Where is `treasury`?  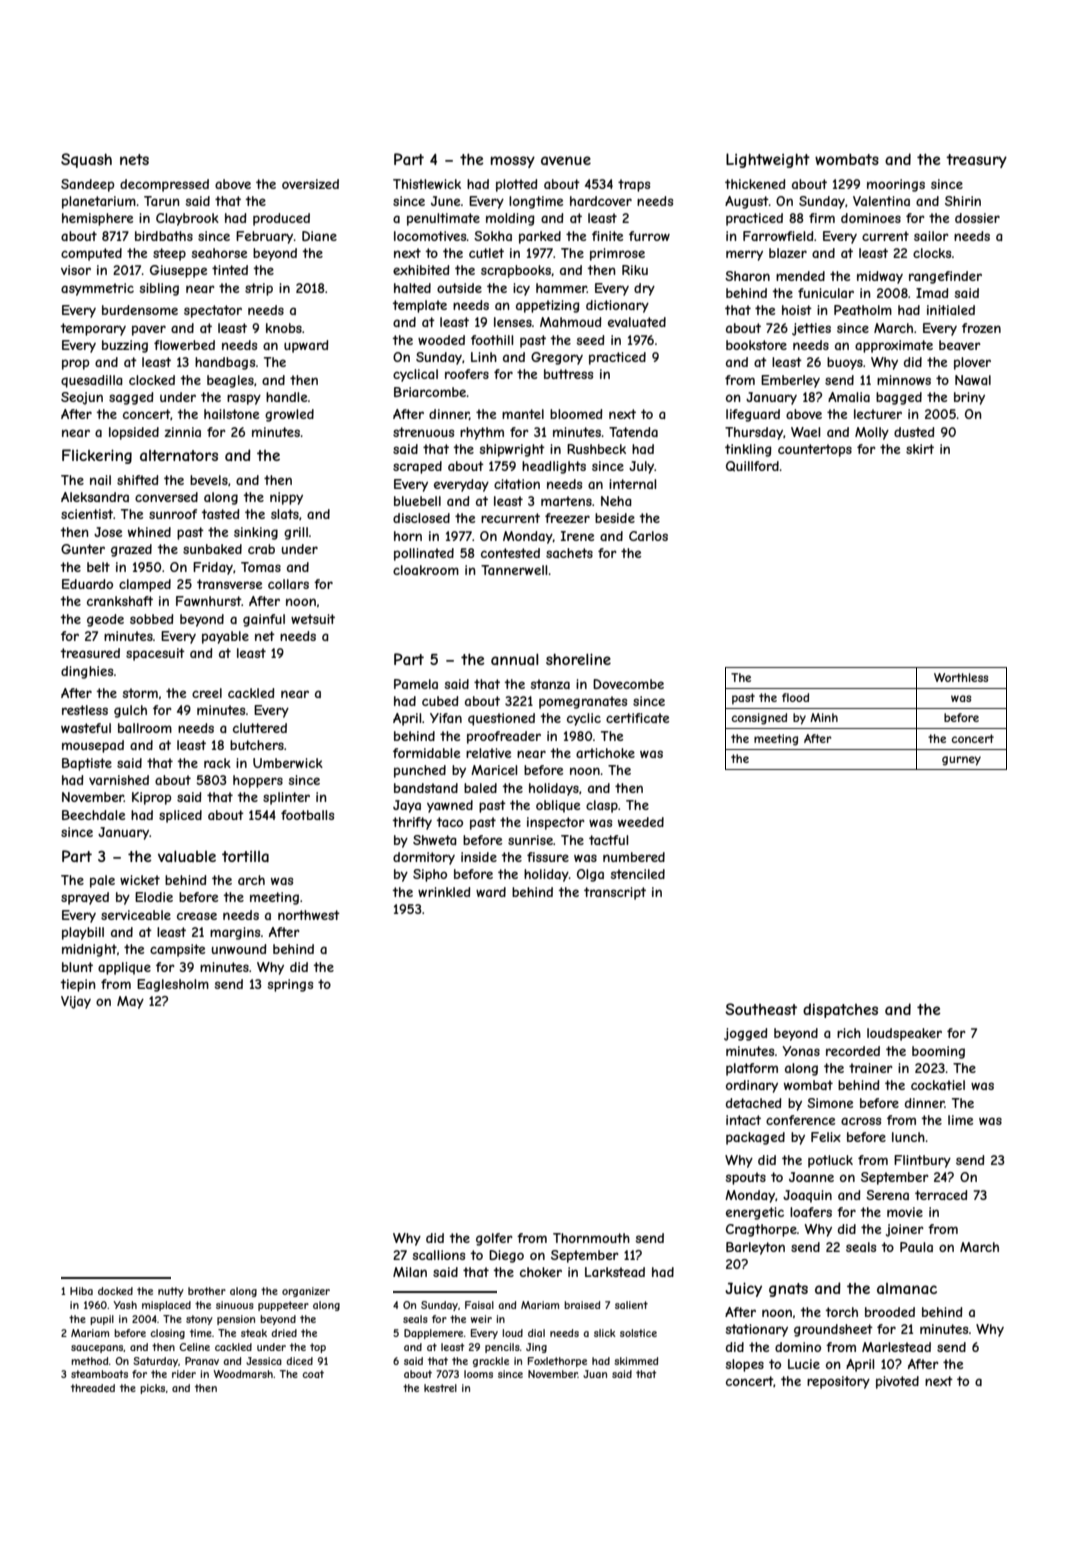
treasury is located at coordinates (976, 161).
